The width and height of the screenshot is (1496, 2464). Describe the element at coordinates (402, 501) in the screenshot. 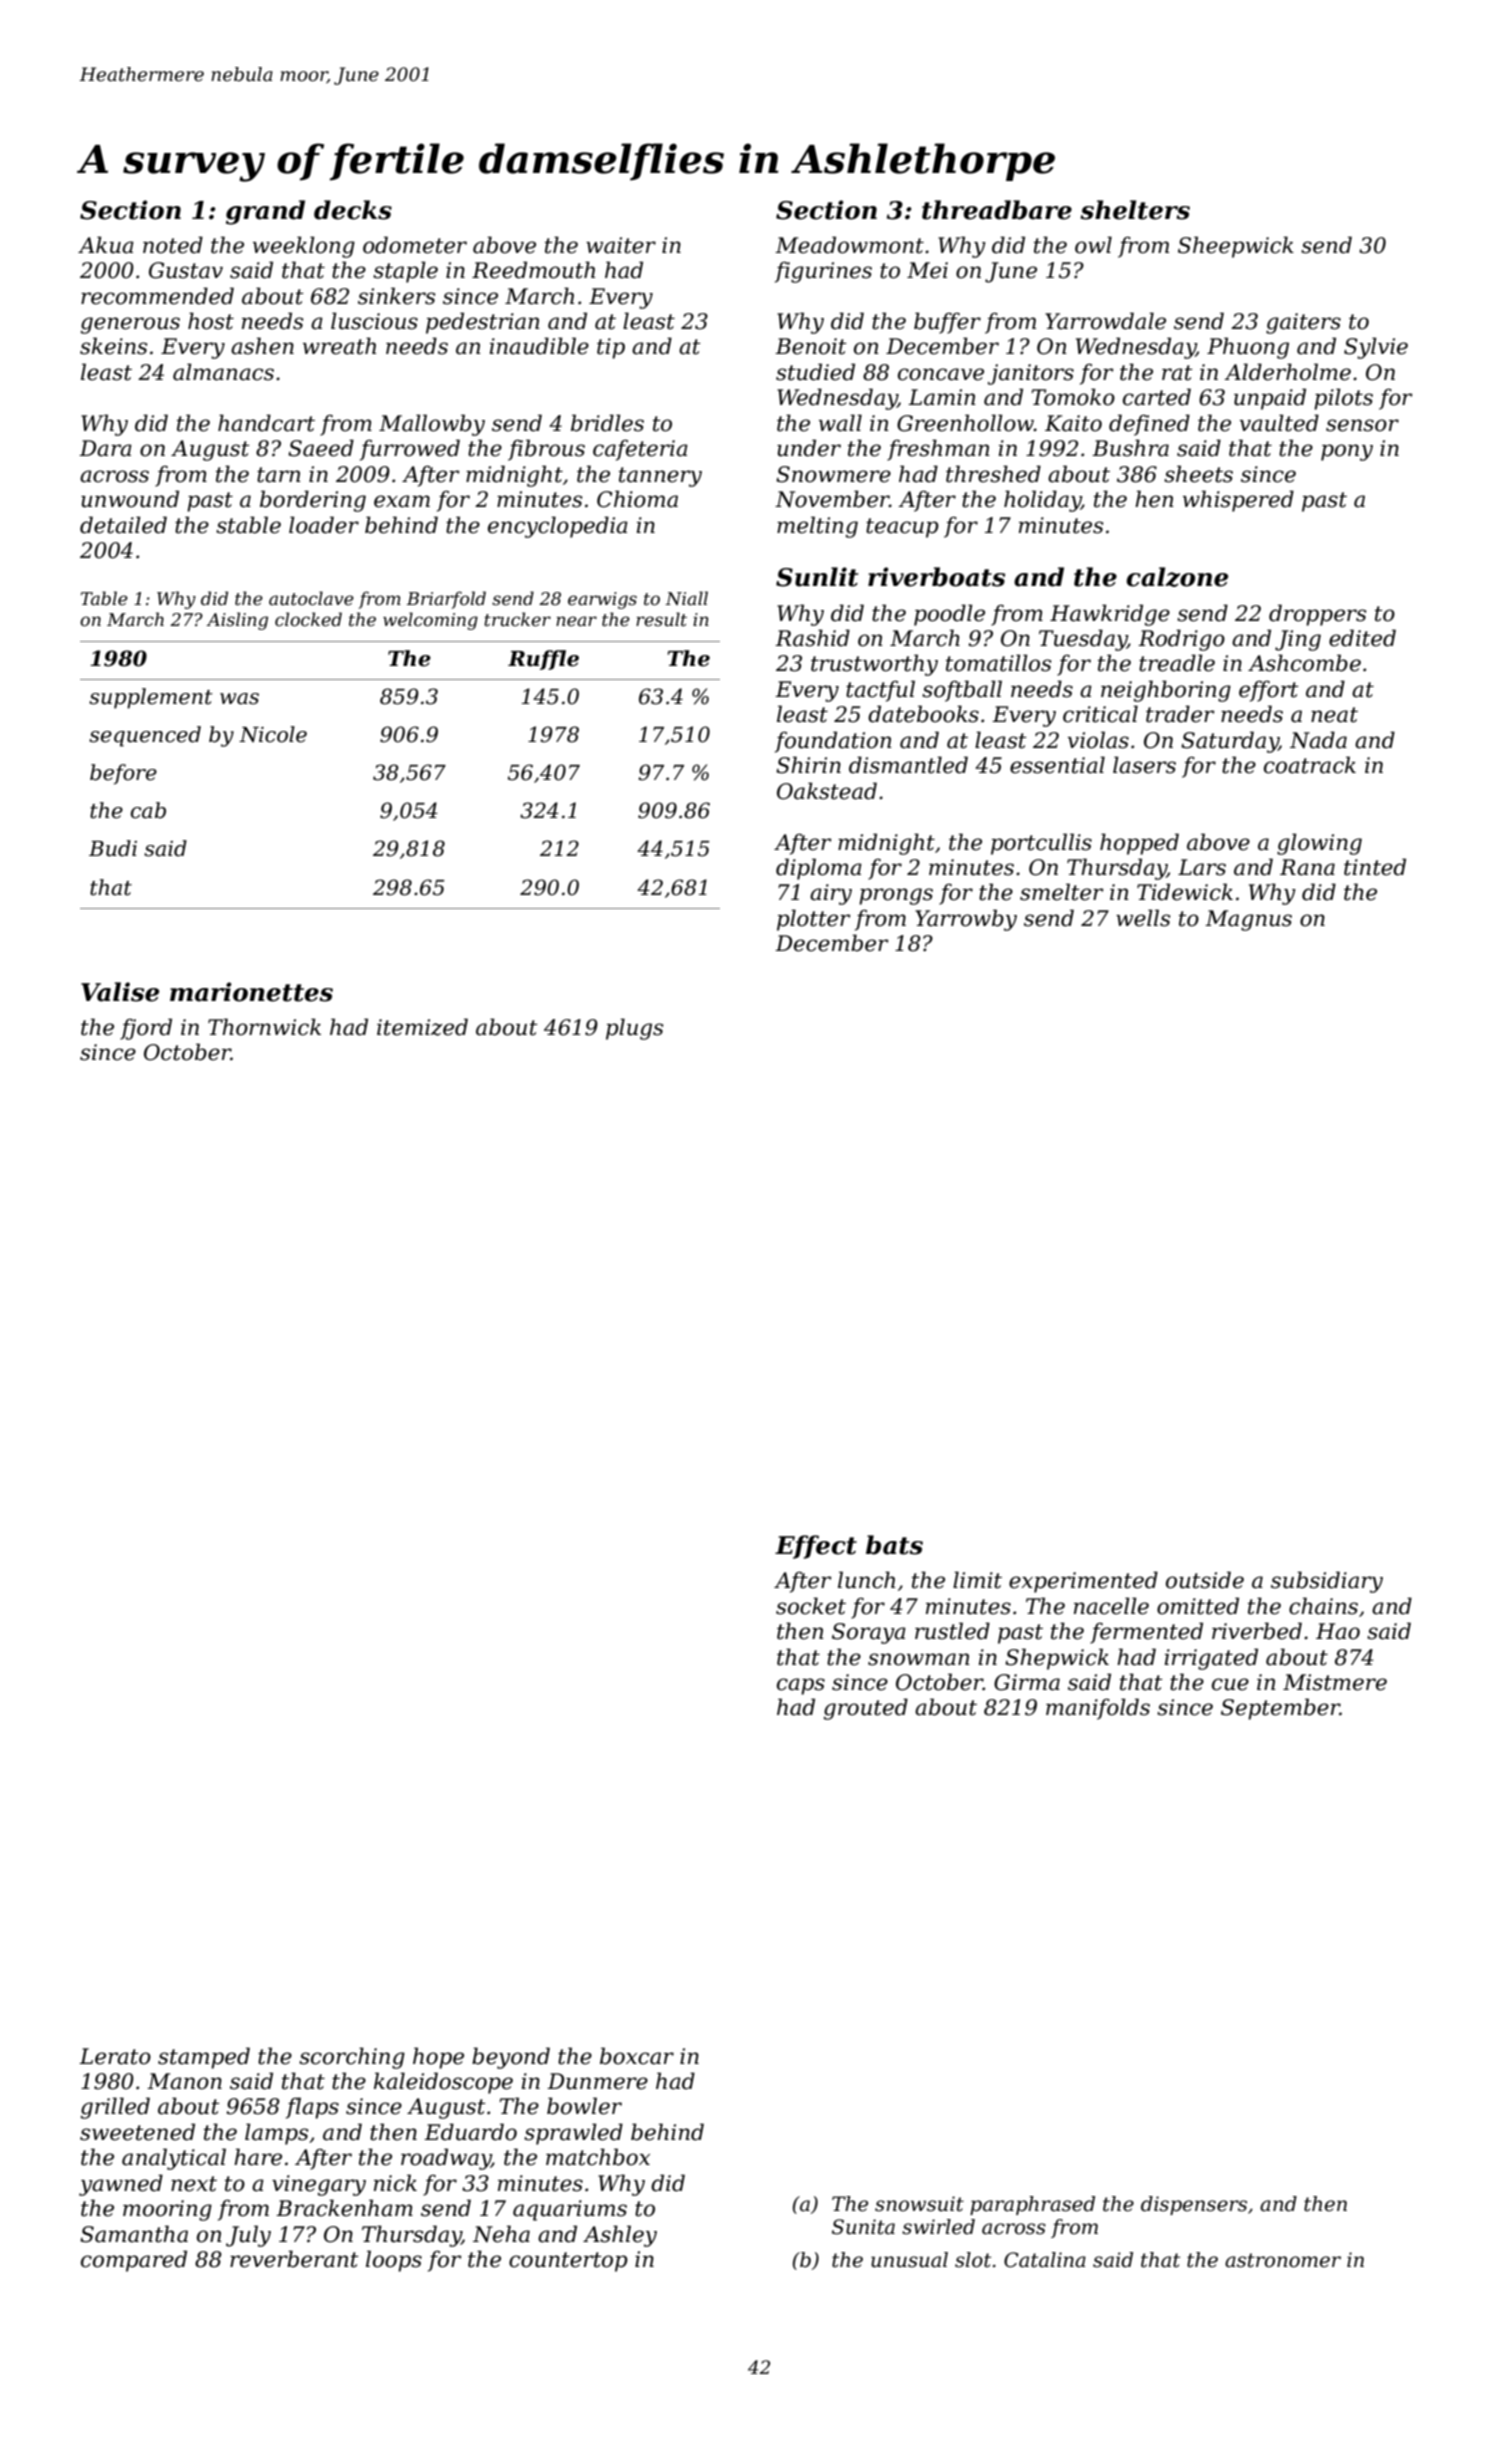

I see `exam` at that location.
